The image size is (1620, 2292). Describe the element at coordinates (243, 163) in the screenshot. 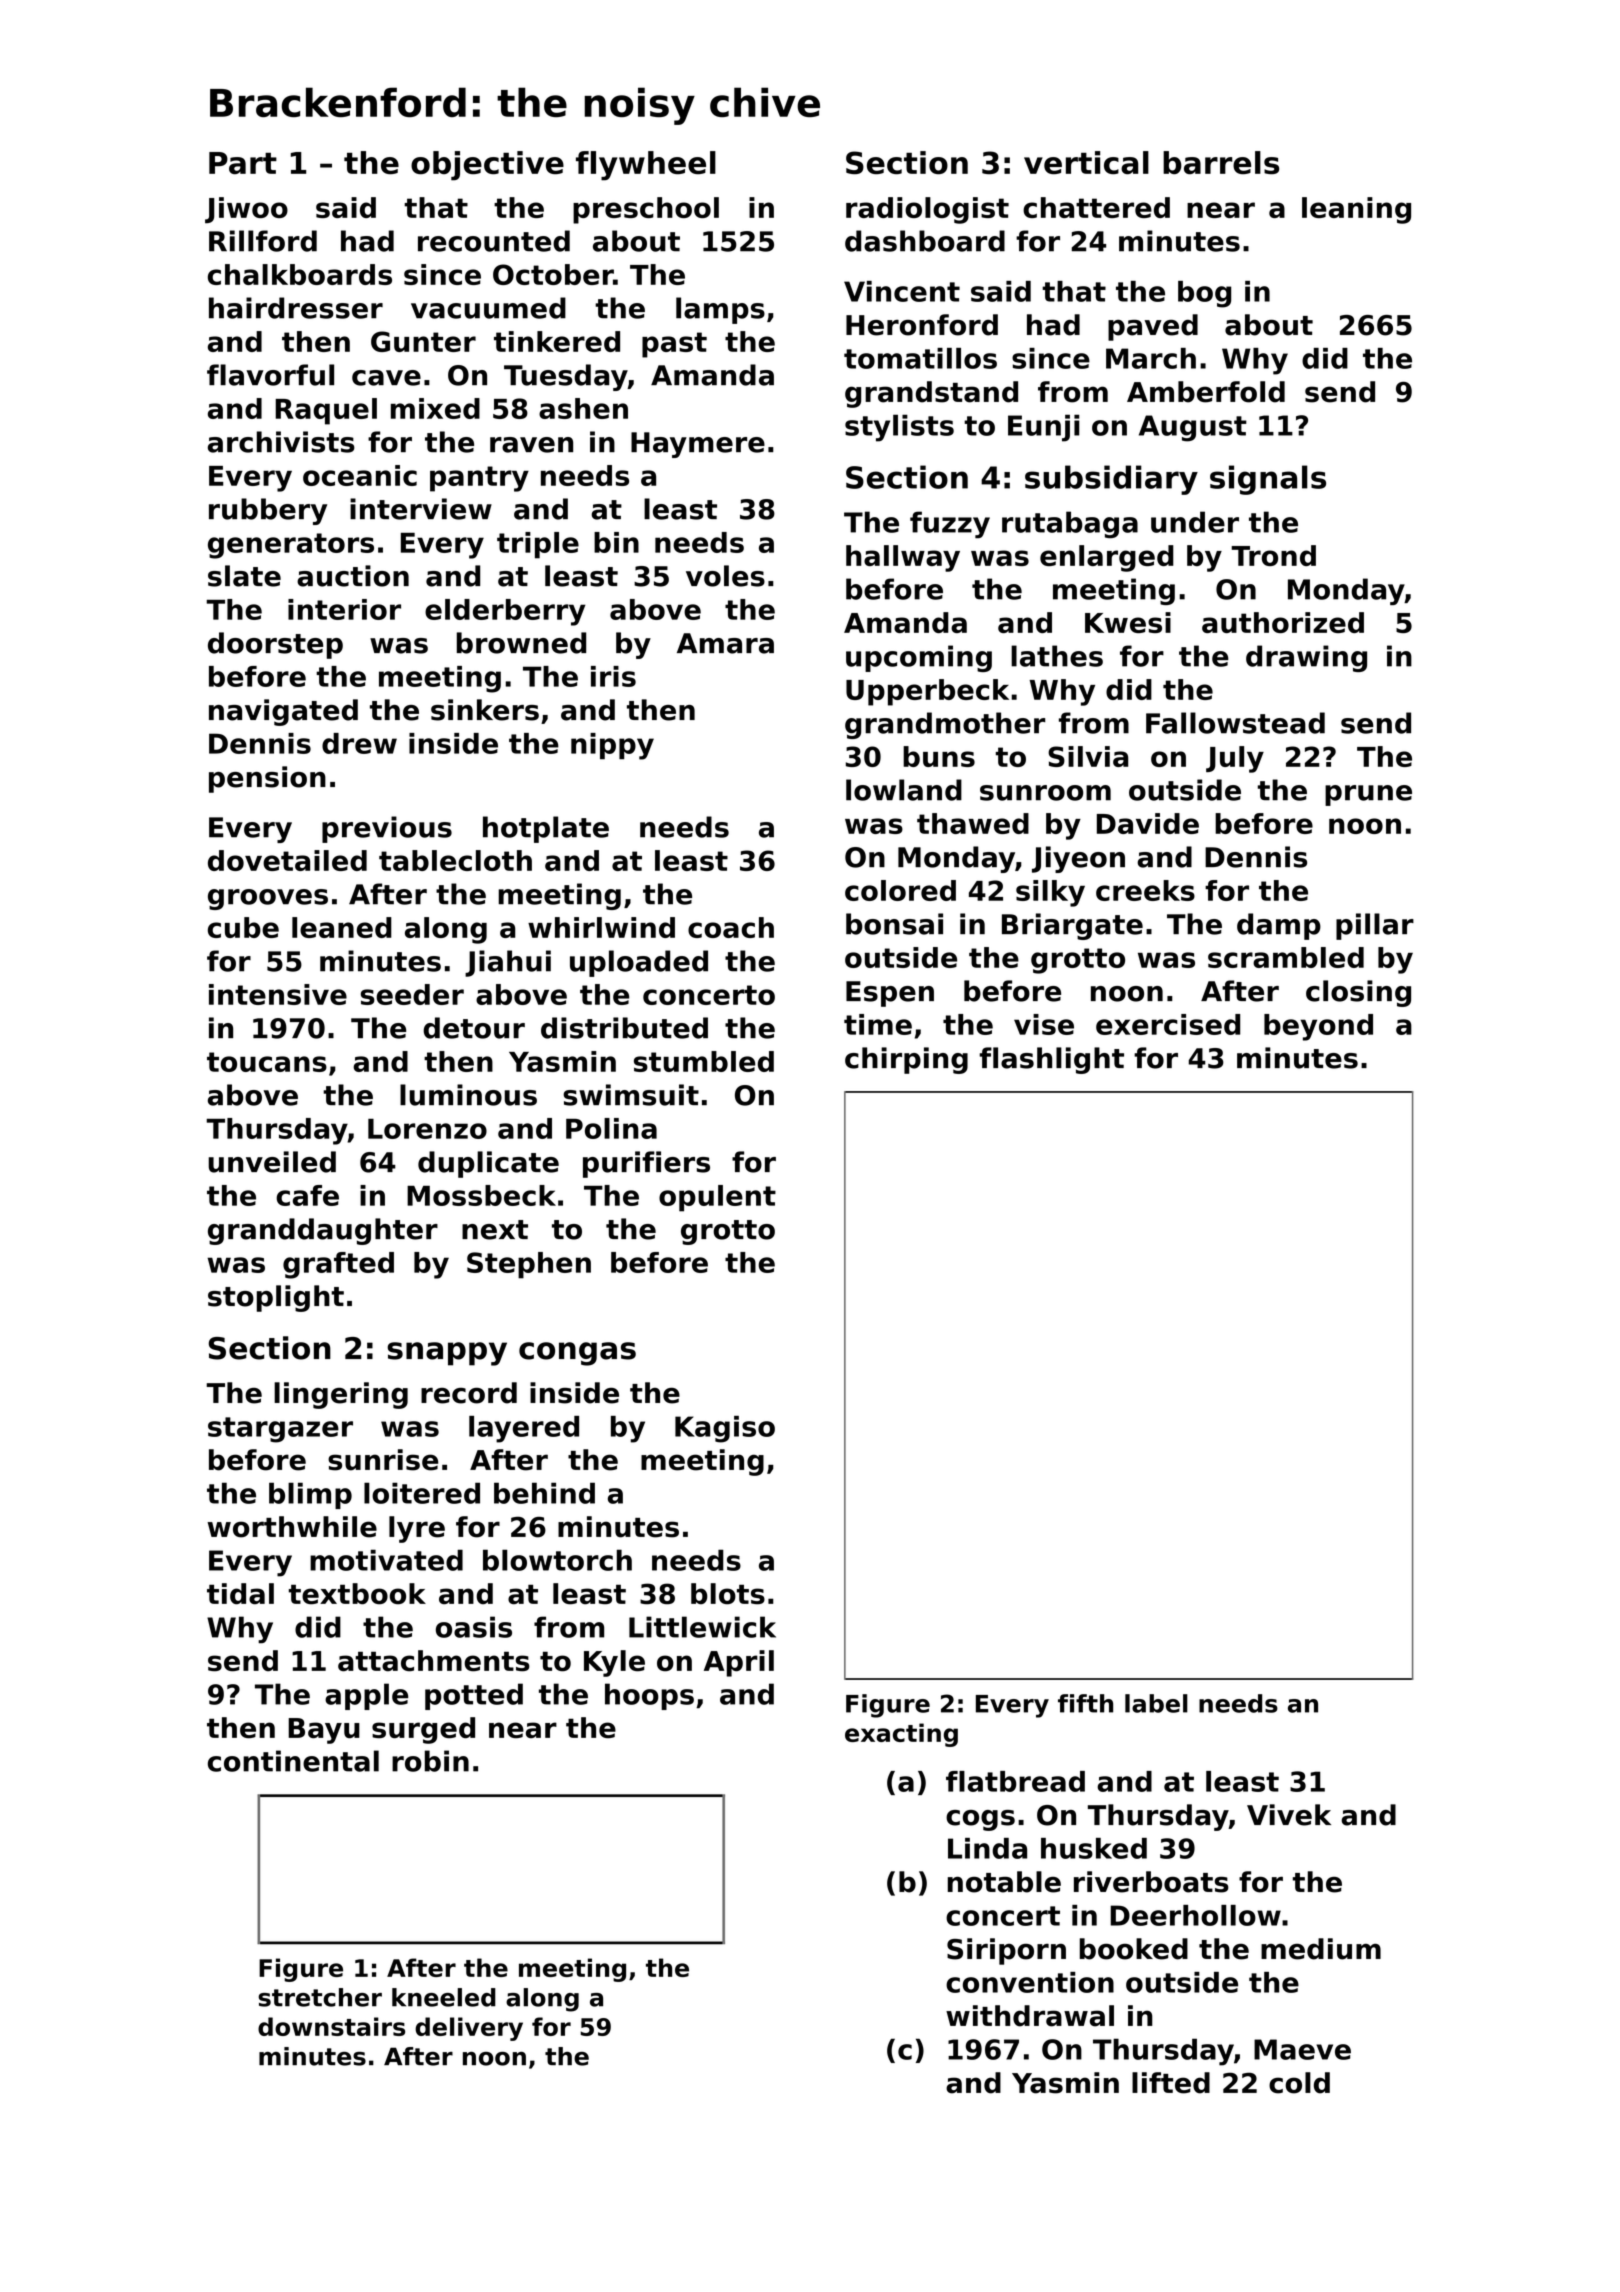

I see `Part` at that location.
